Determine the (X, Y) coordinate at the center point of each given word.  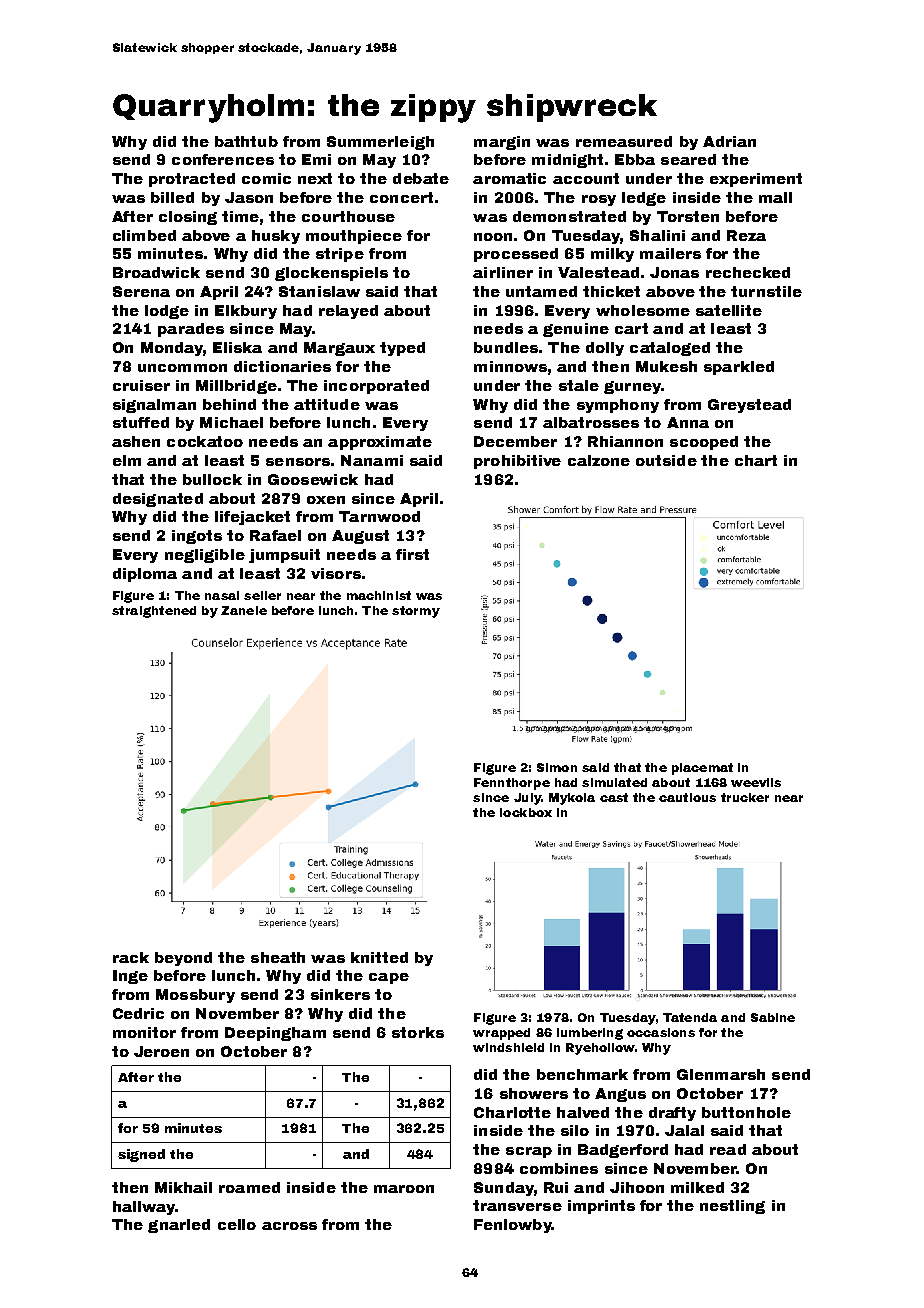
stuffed (141, 422)
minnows (510, 366)
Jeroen (161, 1051)
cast (614, 797)
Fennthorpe (512, 784)
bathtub (246, 141)
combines (559, 1168)
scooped (704, 443)
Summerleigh (380, 143)
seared (688, 159)
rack (131, 957)
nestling (732, 1207)
